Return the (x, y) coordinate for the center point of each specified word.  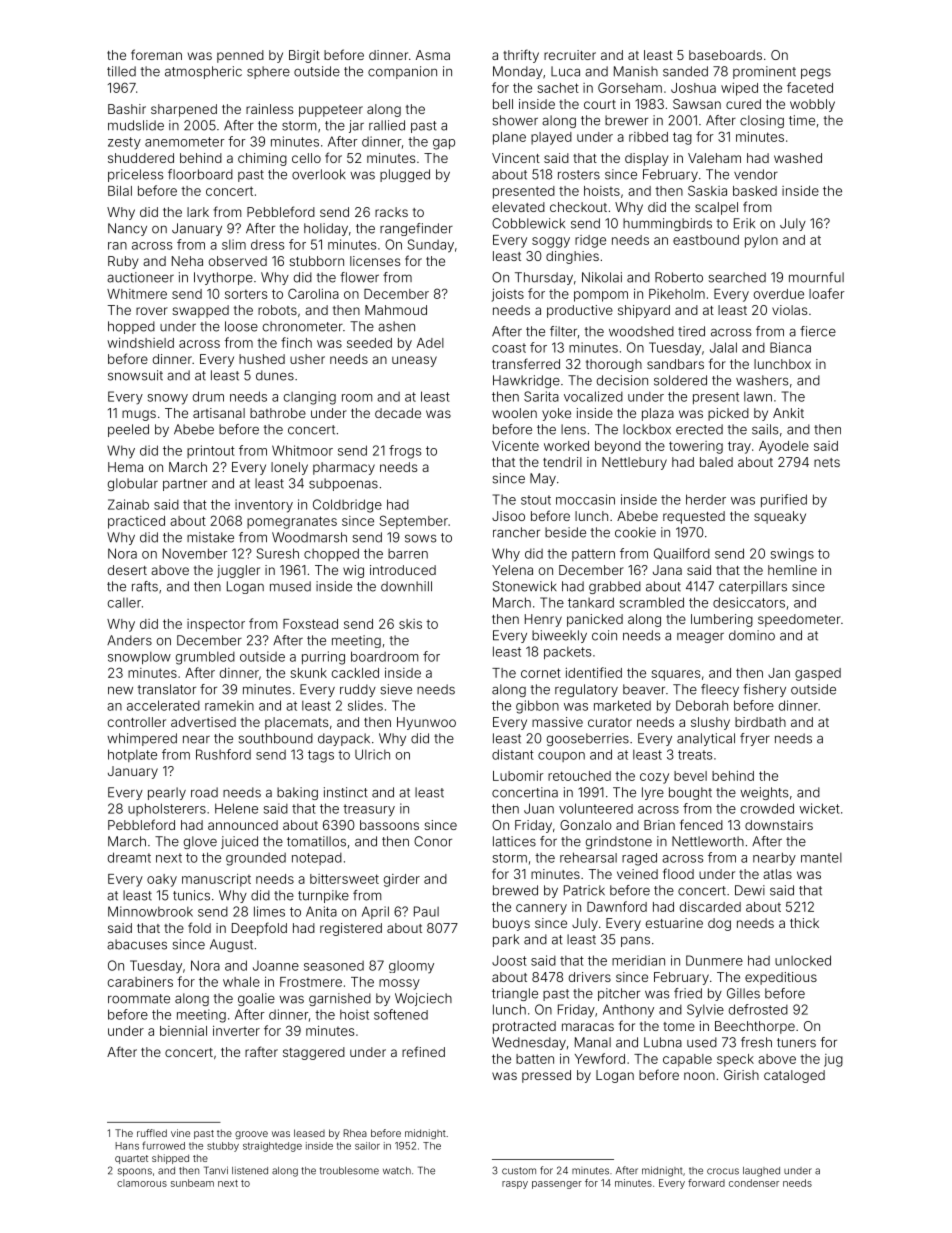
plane (509, 138)
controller (137, 722)
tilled (121, 71)
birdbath (760, 722)
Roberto (679, 277)
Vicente (515, 446)
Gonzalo (586, 825)
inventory (264, 506)
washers (762, 380)
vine (180, 1133)
